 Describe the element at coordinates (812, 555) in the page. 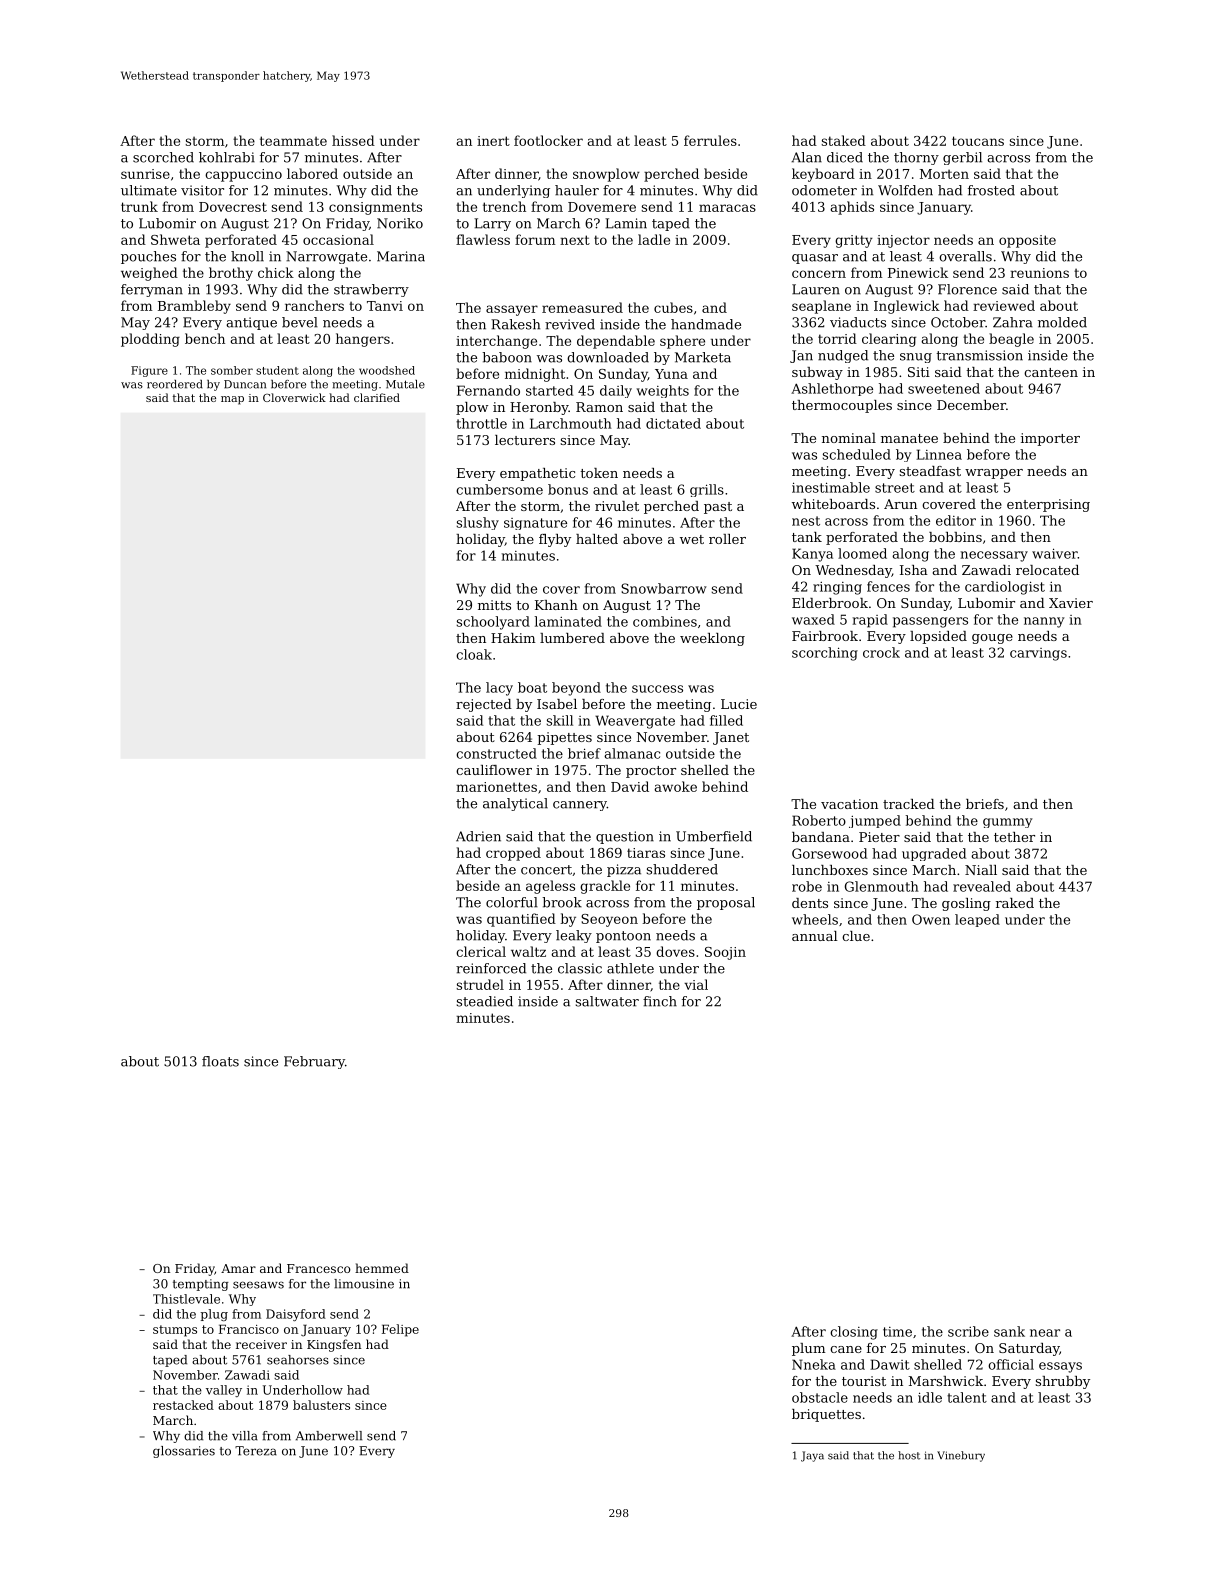

I see `Kanya` at that location.
